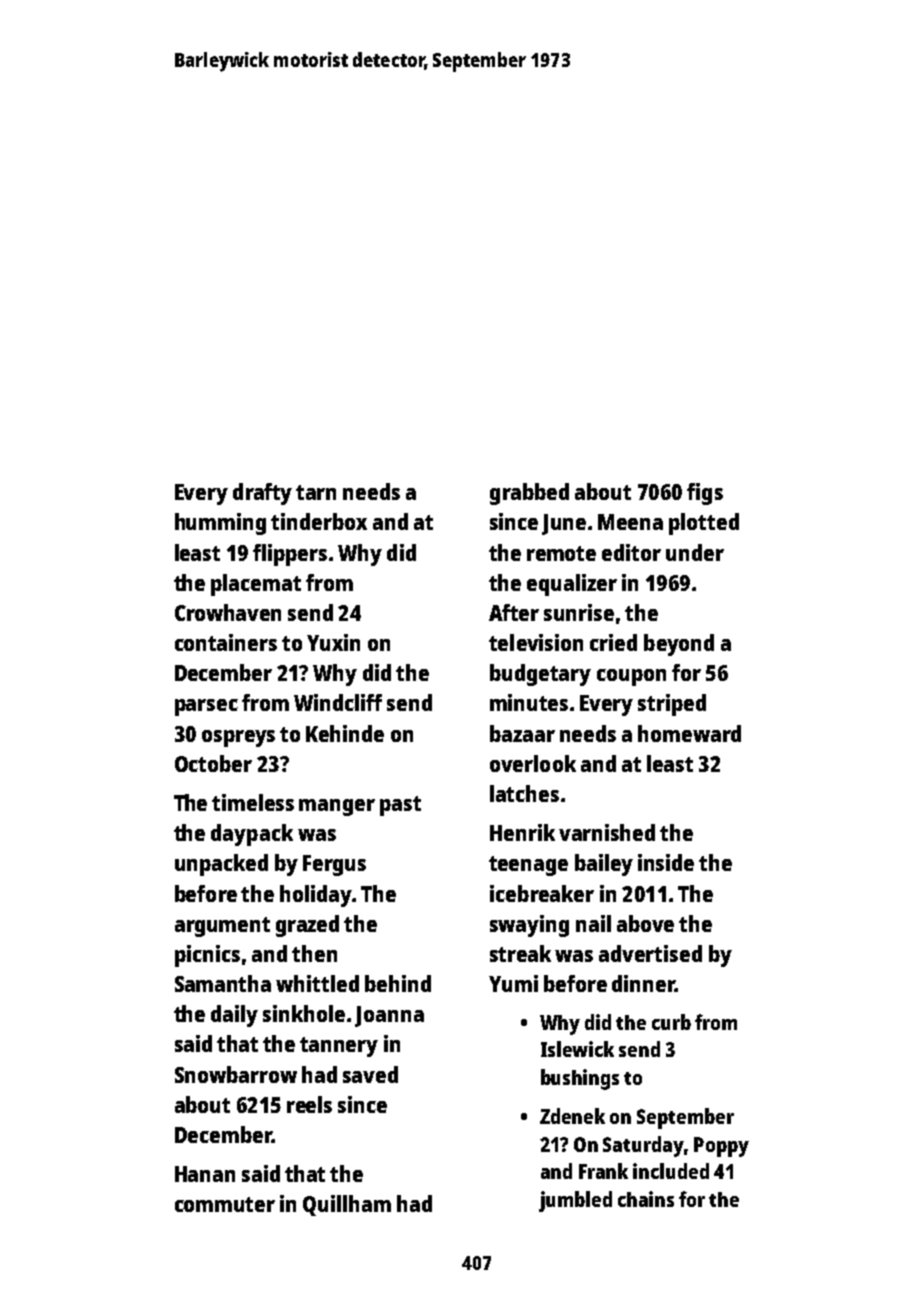 The height and width of the screenshot is (1311, 924). What do you see at coordinates (253, 802) in the screenshot?
I see `timeless` at bounding box center [253, 802].
